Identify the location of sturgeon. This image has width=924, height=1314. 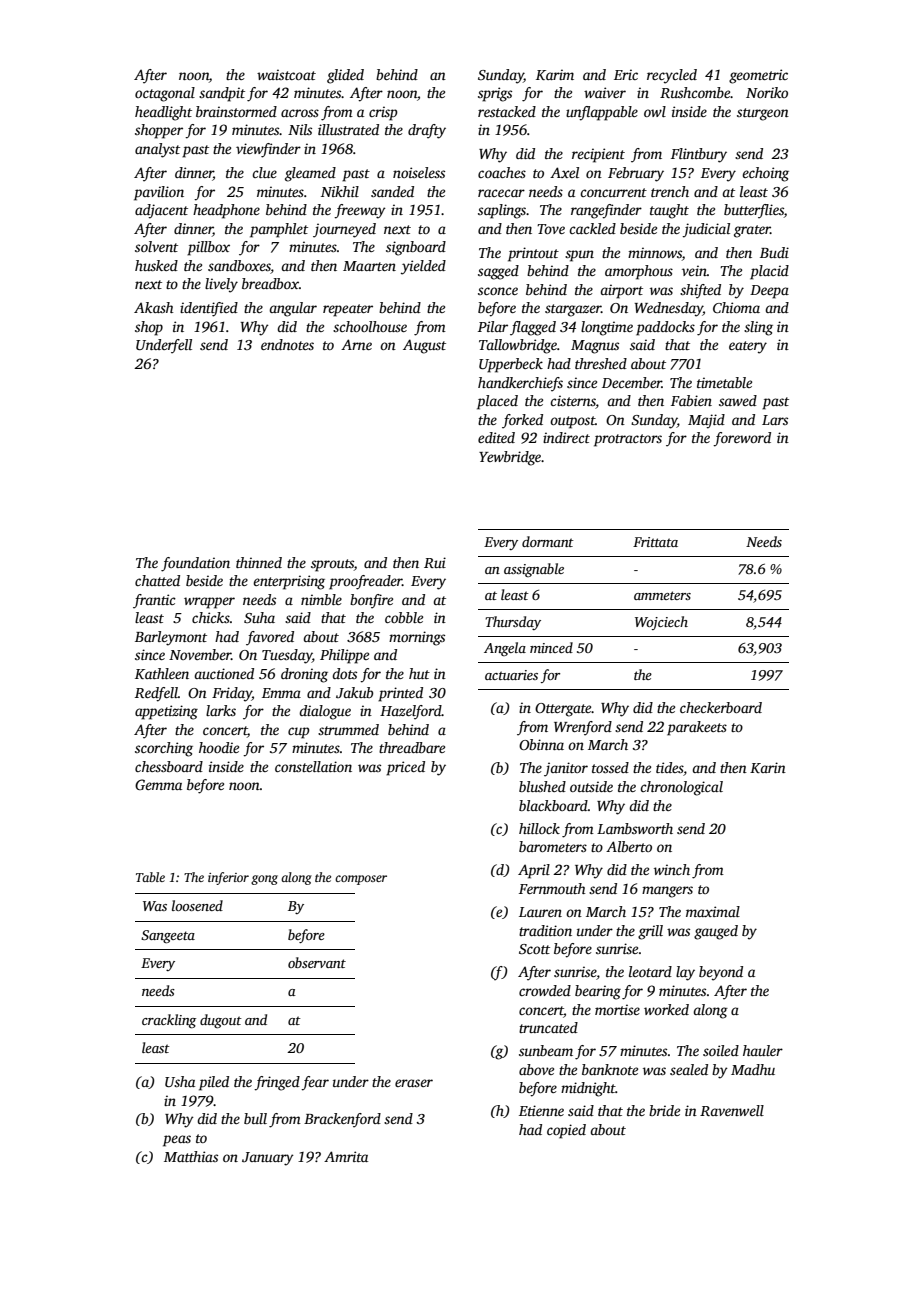
(763, 114).
